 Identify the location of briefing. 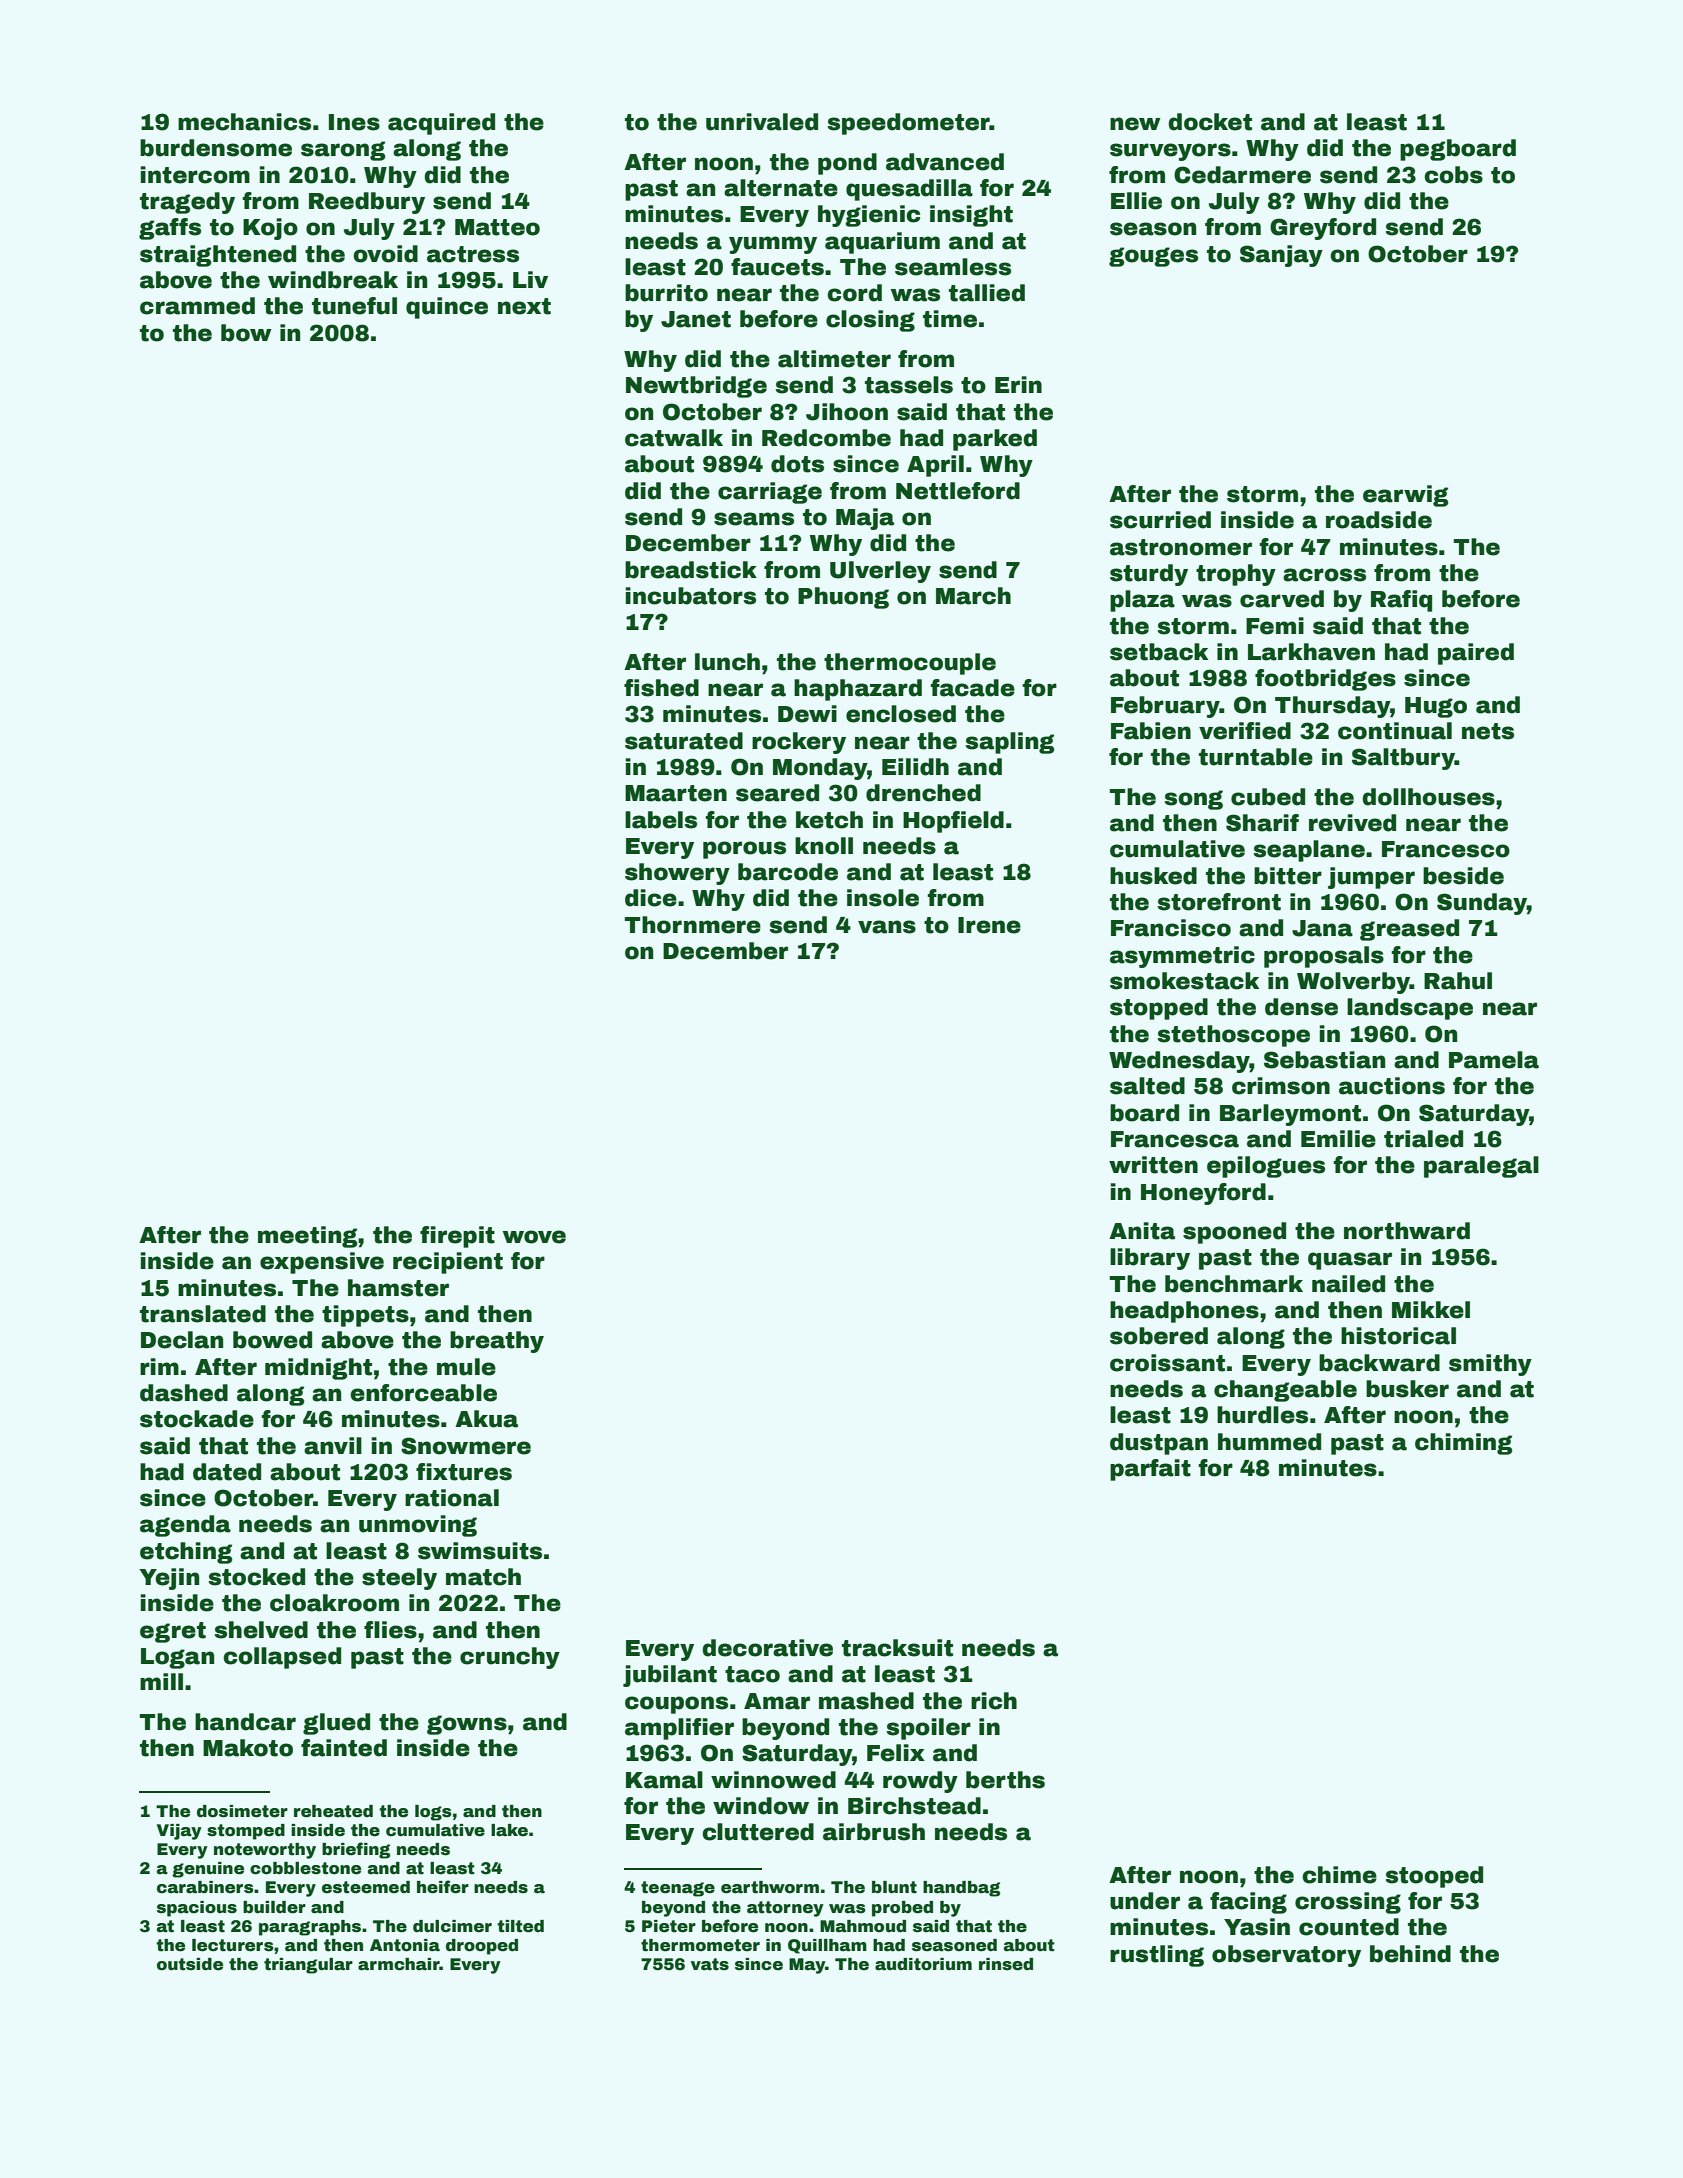
(356, 1850).
